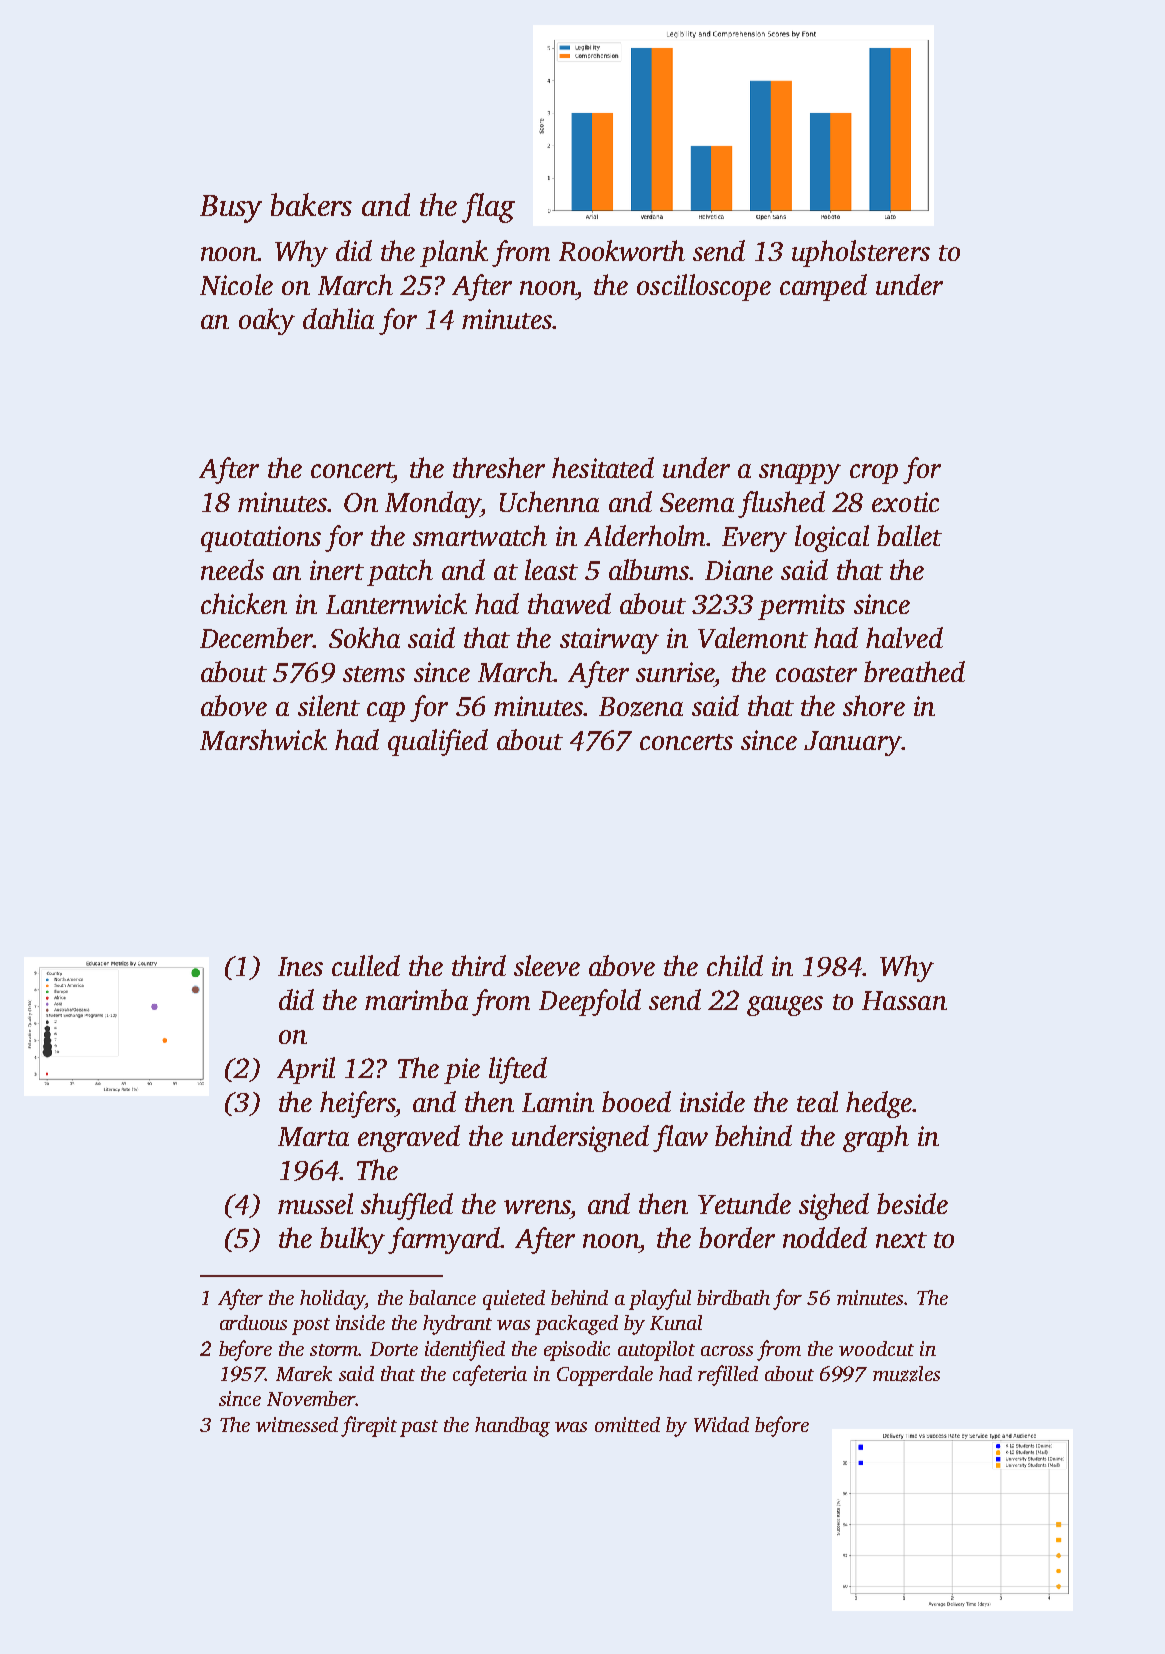 This document has height=1654, width=1165. Describe the element at coordinates (333, 1300) in the document. I see `holiday` at that location.
